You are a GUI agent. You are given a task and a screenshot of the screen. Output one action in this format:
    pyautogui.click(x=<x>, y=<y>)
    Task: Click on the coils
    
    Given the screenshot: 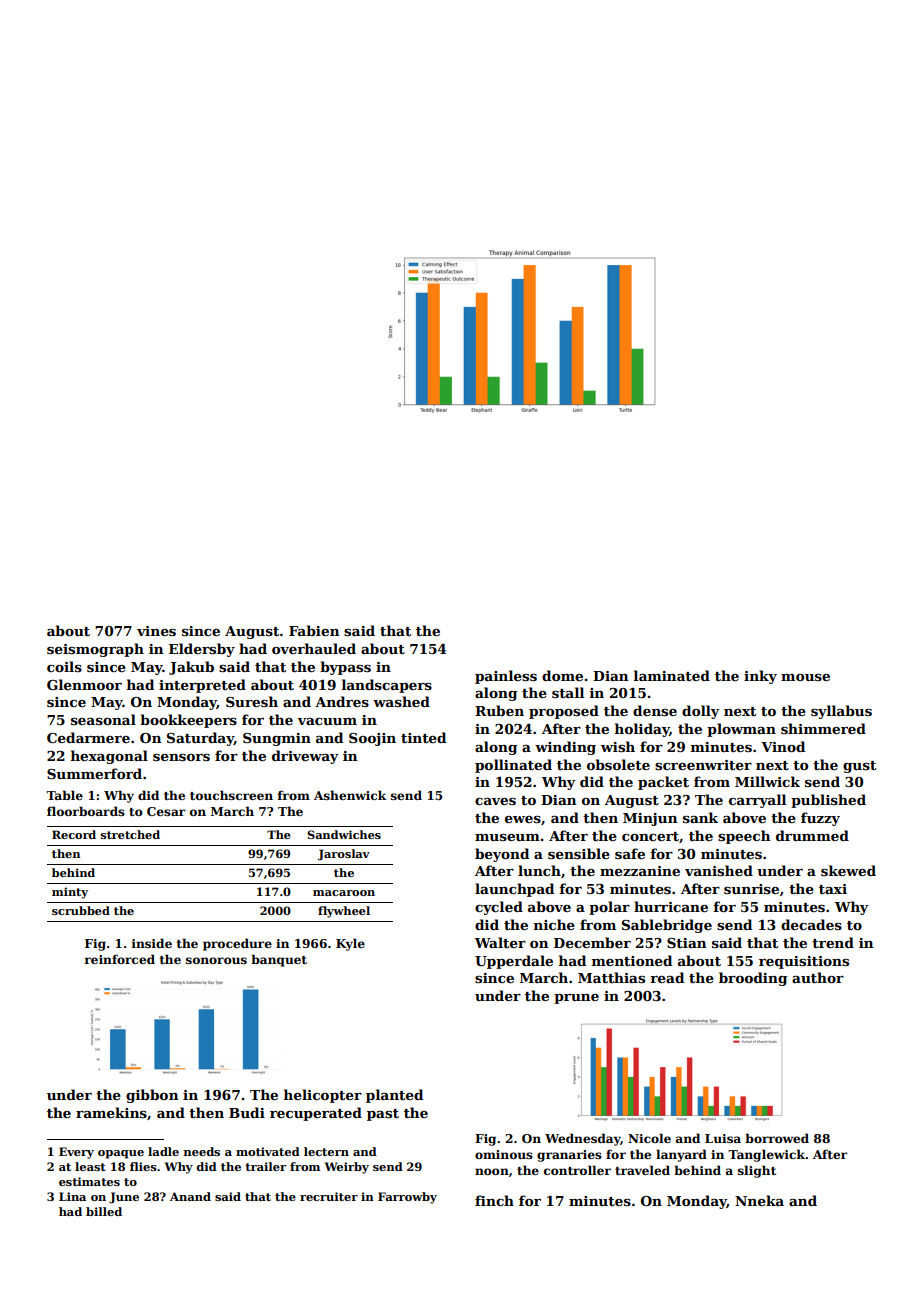 What is the action you would take?
    pyautogui.click(x=64, y=666)
